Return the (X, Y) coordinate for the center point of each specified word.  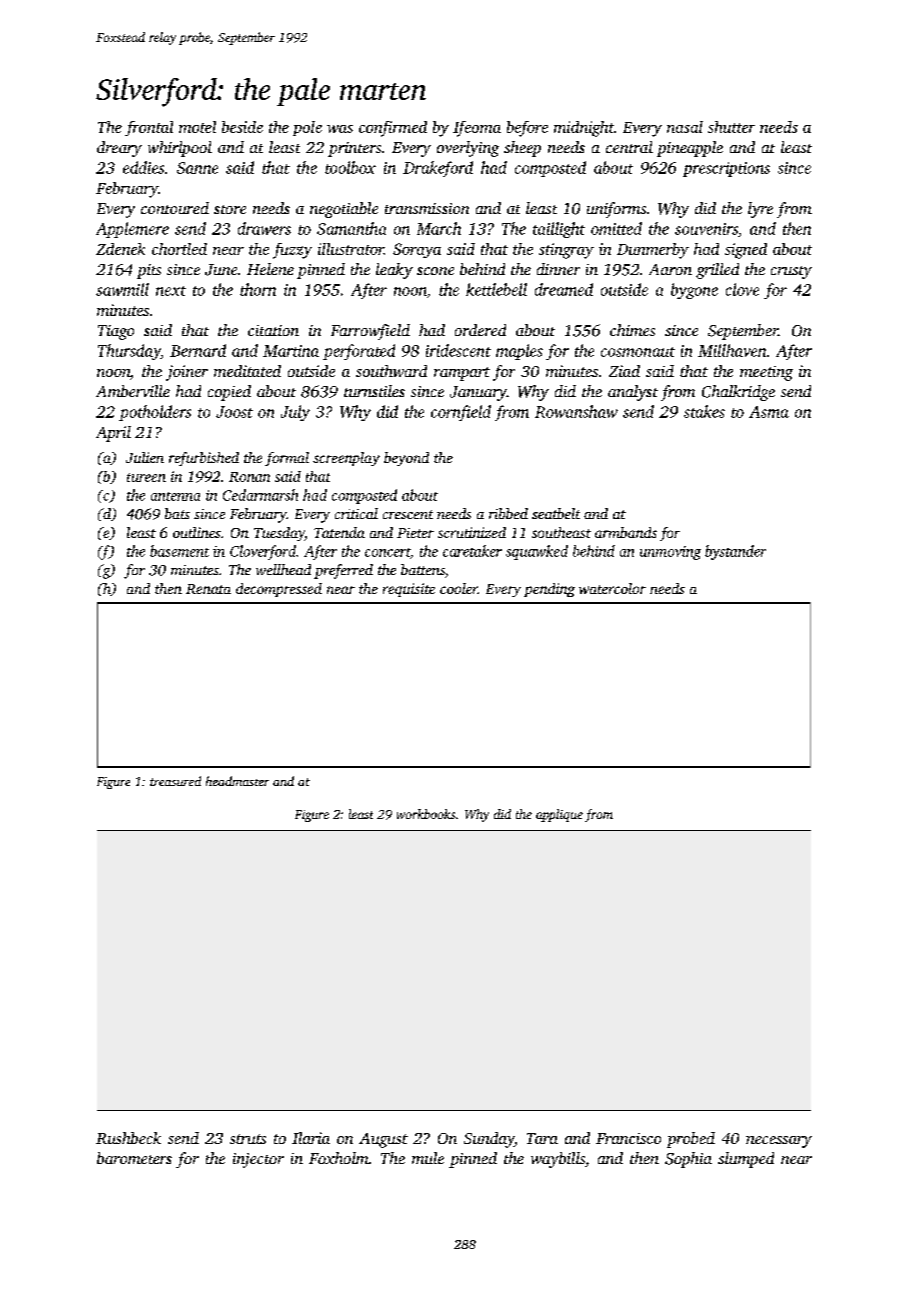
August (383, 1140)
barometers (134, 1158)
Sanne (197, 168)
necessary (779, 1142)
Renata (208, 589)
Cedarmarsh (260, 495)
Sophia (688, 1160)
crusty (791, 272)
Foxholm (339, 1158)
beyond (406, 459)
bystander (735, 552)
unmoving (670, 553)
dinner (558, 269)
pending (549, 590)
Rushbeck (128, 1138)
